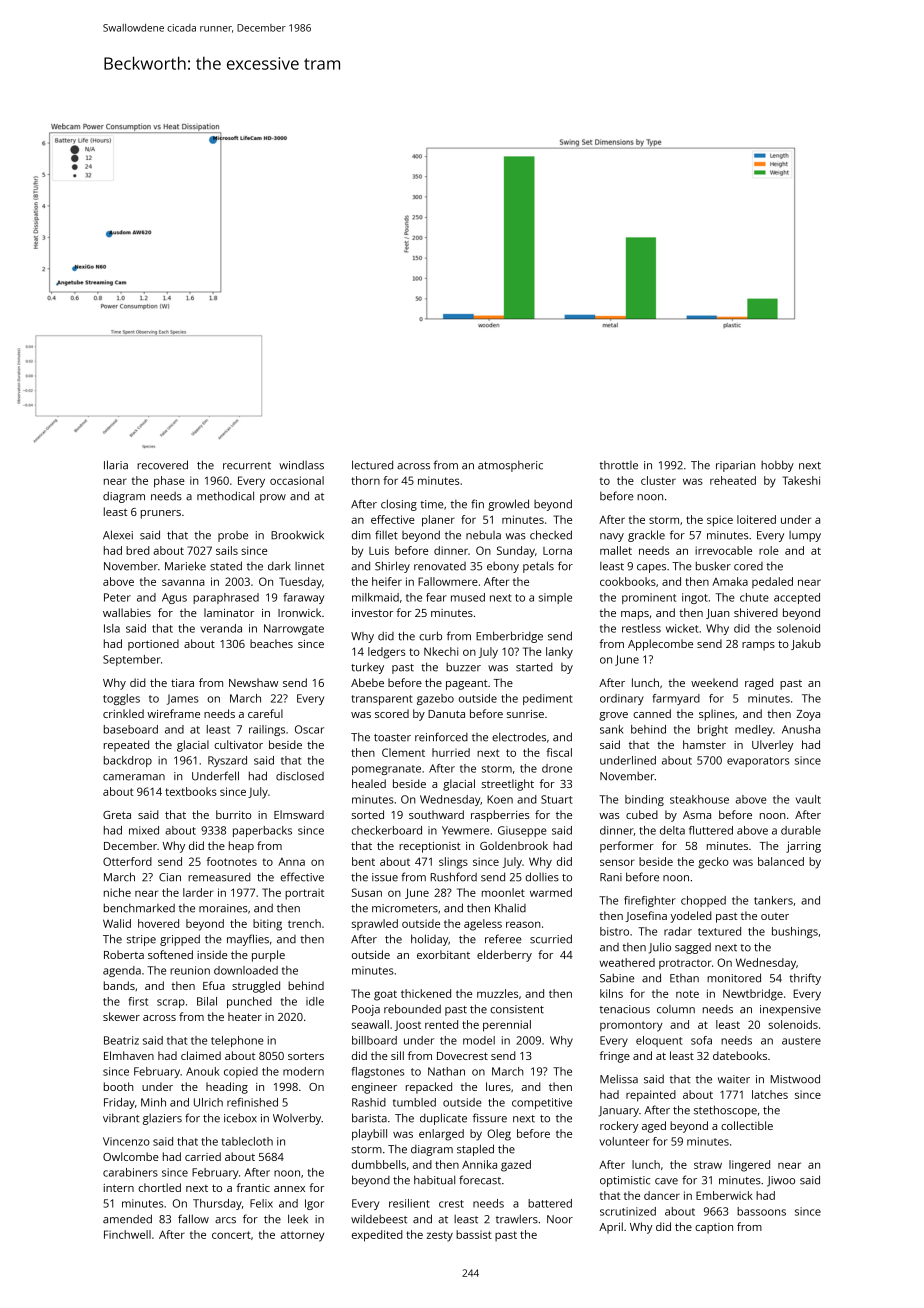  What do you see at coordinates (430, 636) in the screenshot?
I see `curb` at bounding box center [430, 636].
